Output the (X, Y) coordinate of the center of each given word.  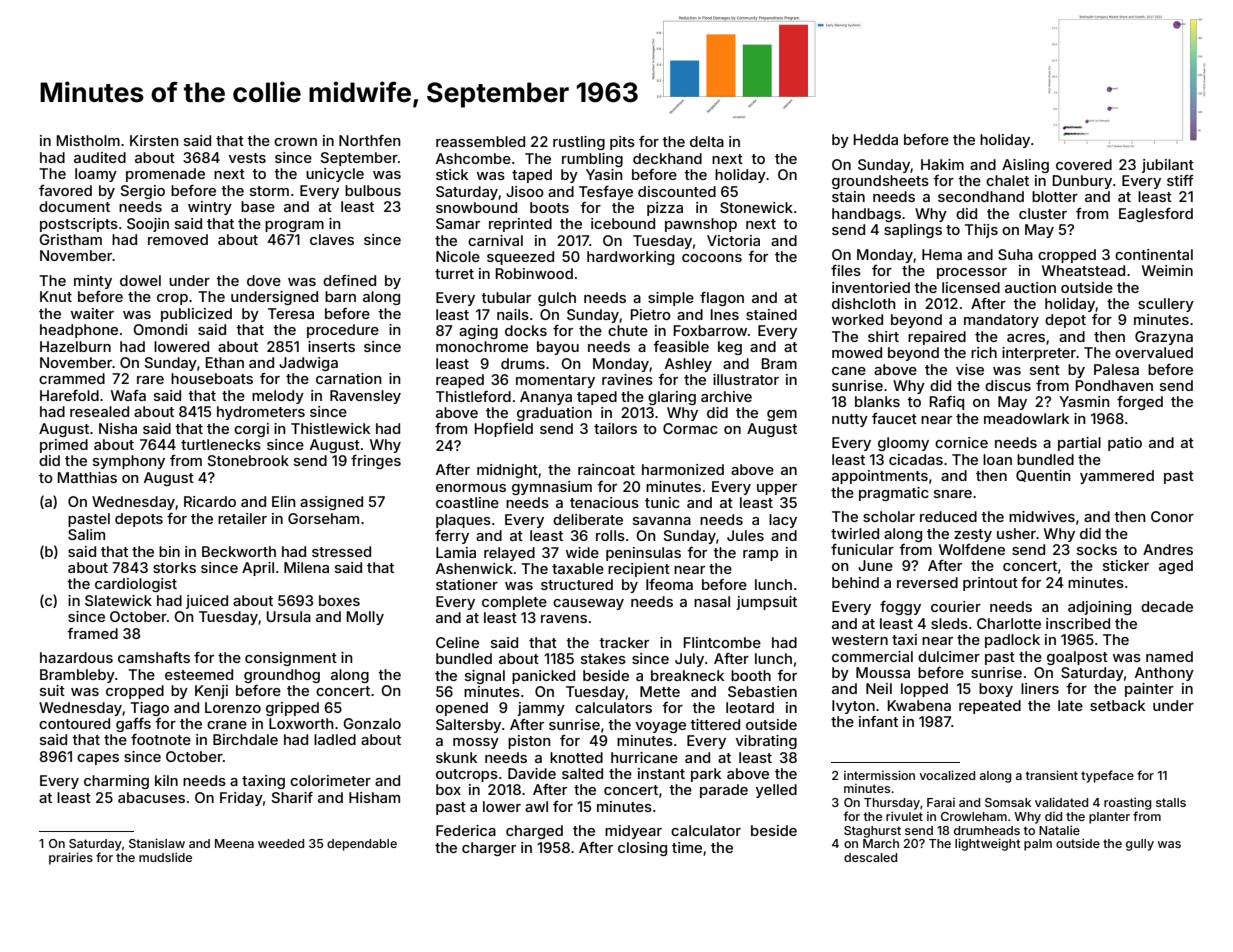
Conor (1172, 516)
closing (642, 849)
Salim (86, 534)
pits (622, 143)
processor (972, 273)
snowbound (476, 207)
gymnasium (552, 488)
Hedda (876, 139)
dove (264, 280)
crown (295, 142)
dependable (362, 845)
